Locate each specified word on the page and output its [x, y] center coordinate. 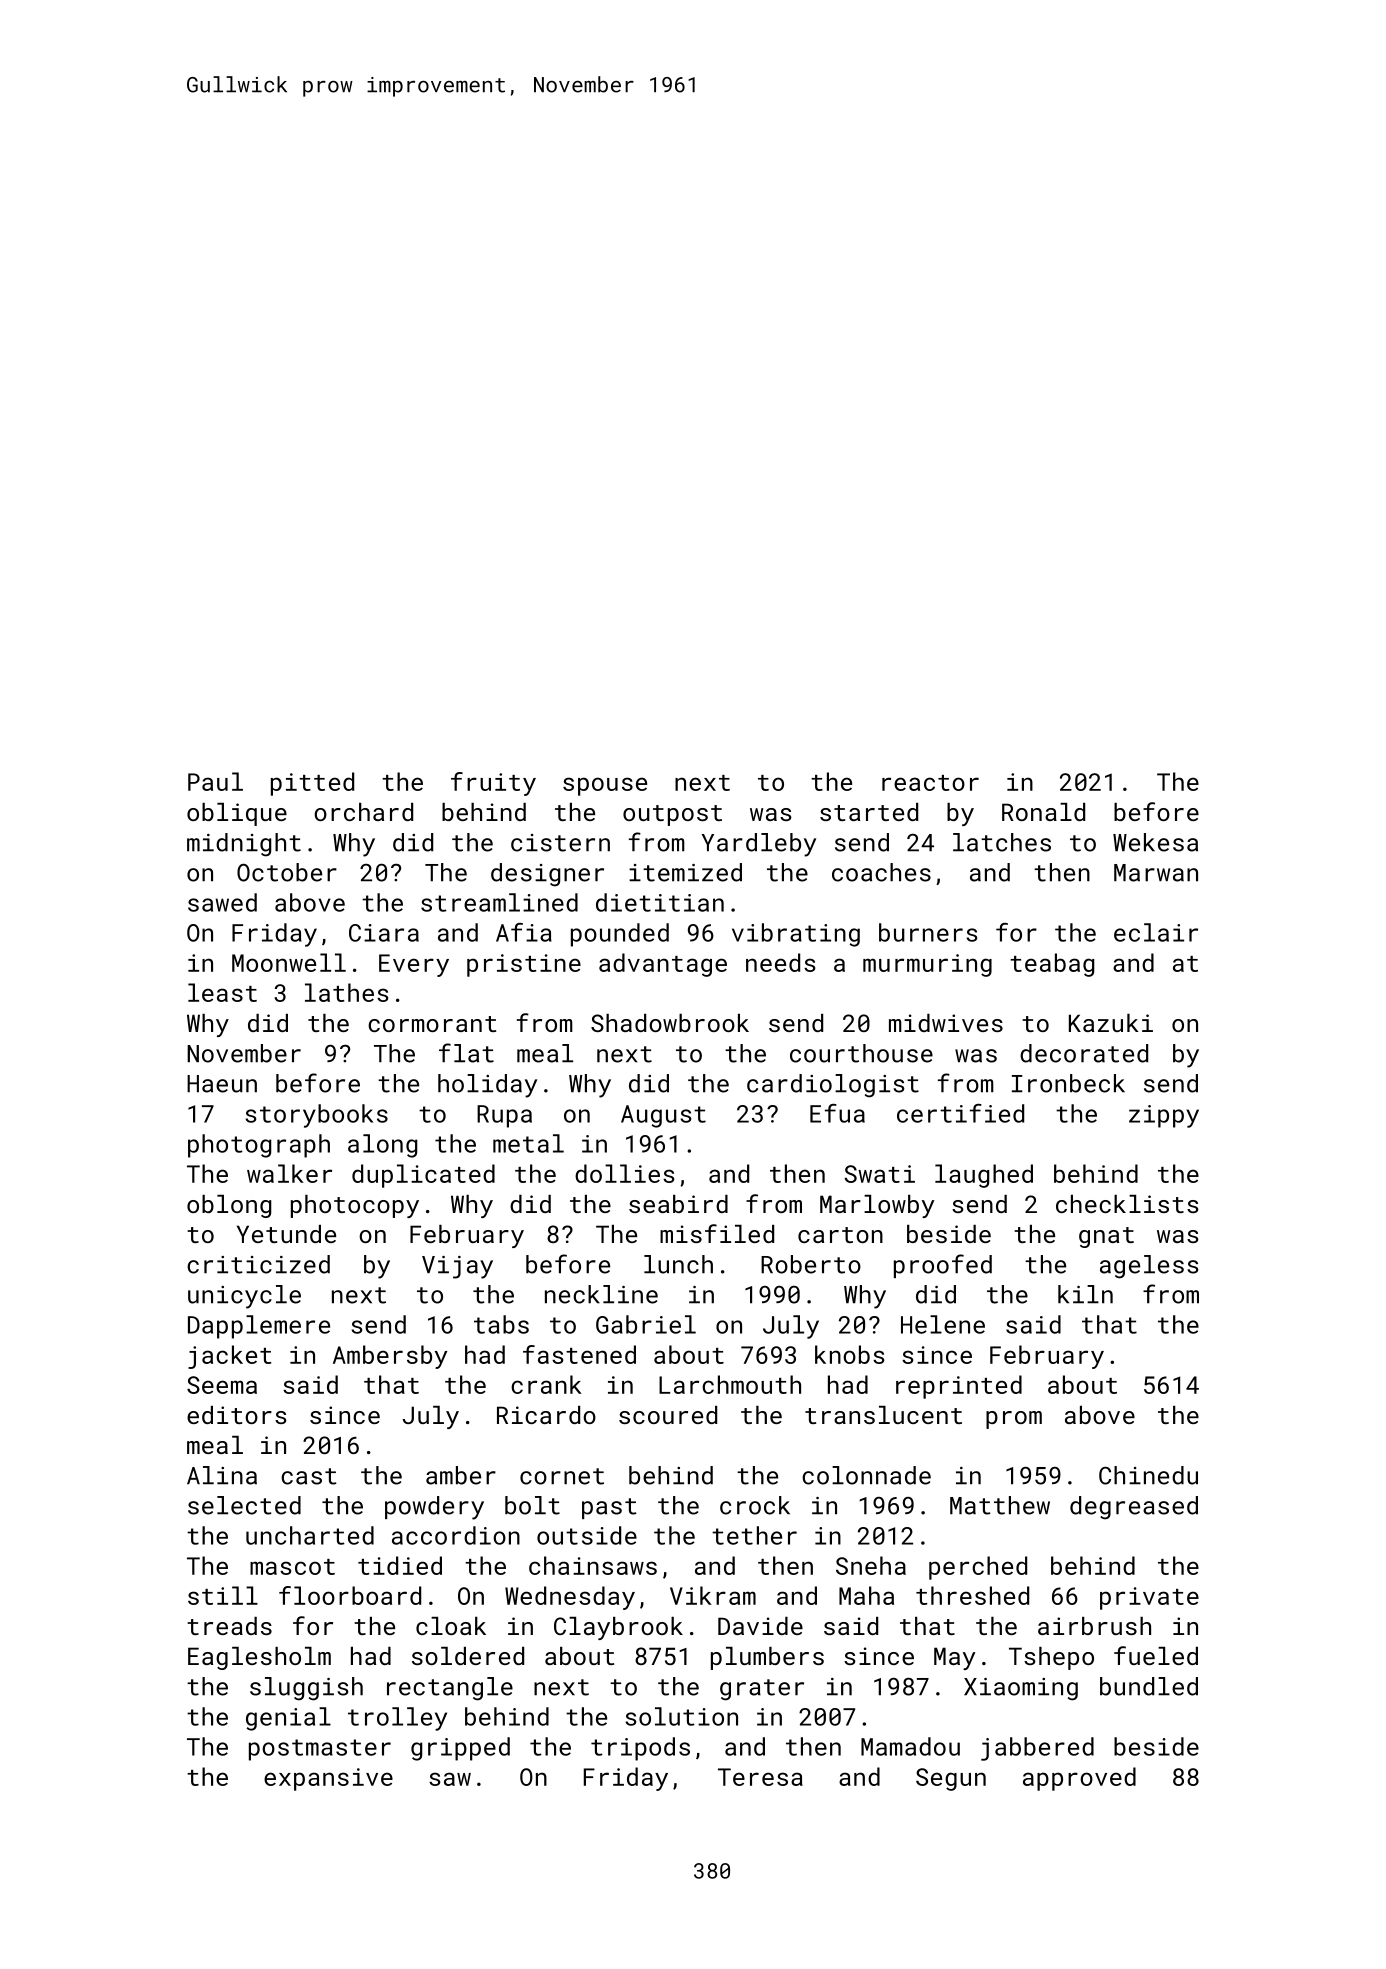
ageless [1149, 1267]
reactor [930, 783]
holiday [487, 1086]
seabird [678, 1204]
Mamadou [910, 1746]
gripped [460, 1749]
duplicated [423, 1176]
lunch [678, 1264]
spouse [605, 786]
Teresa [760, 1777]
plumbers [767, 1658]
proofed [943, 1266]
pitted [312, 784]
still [223, 1595]
